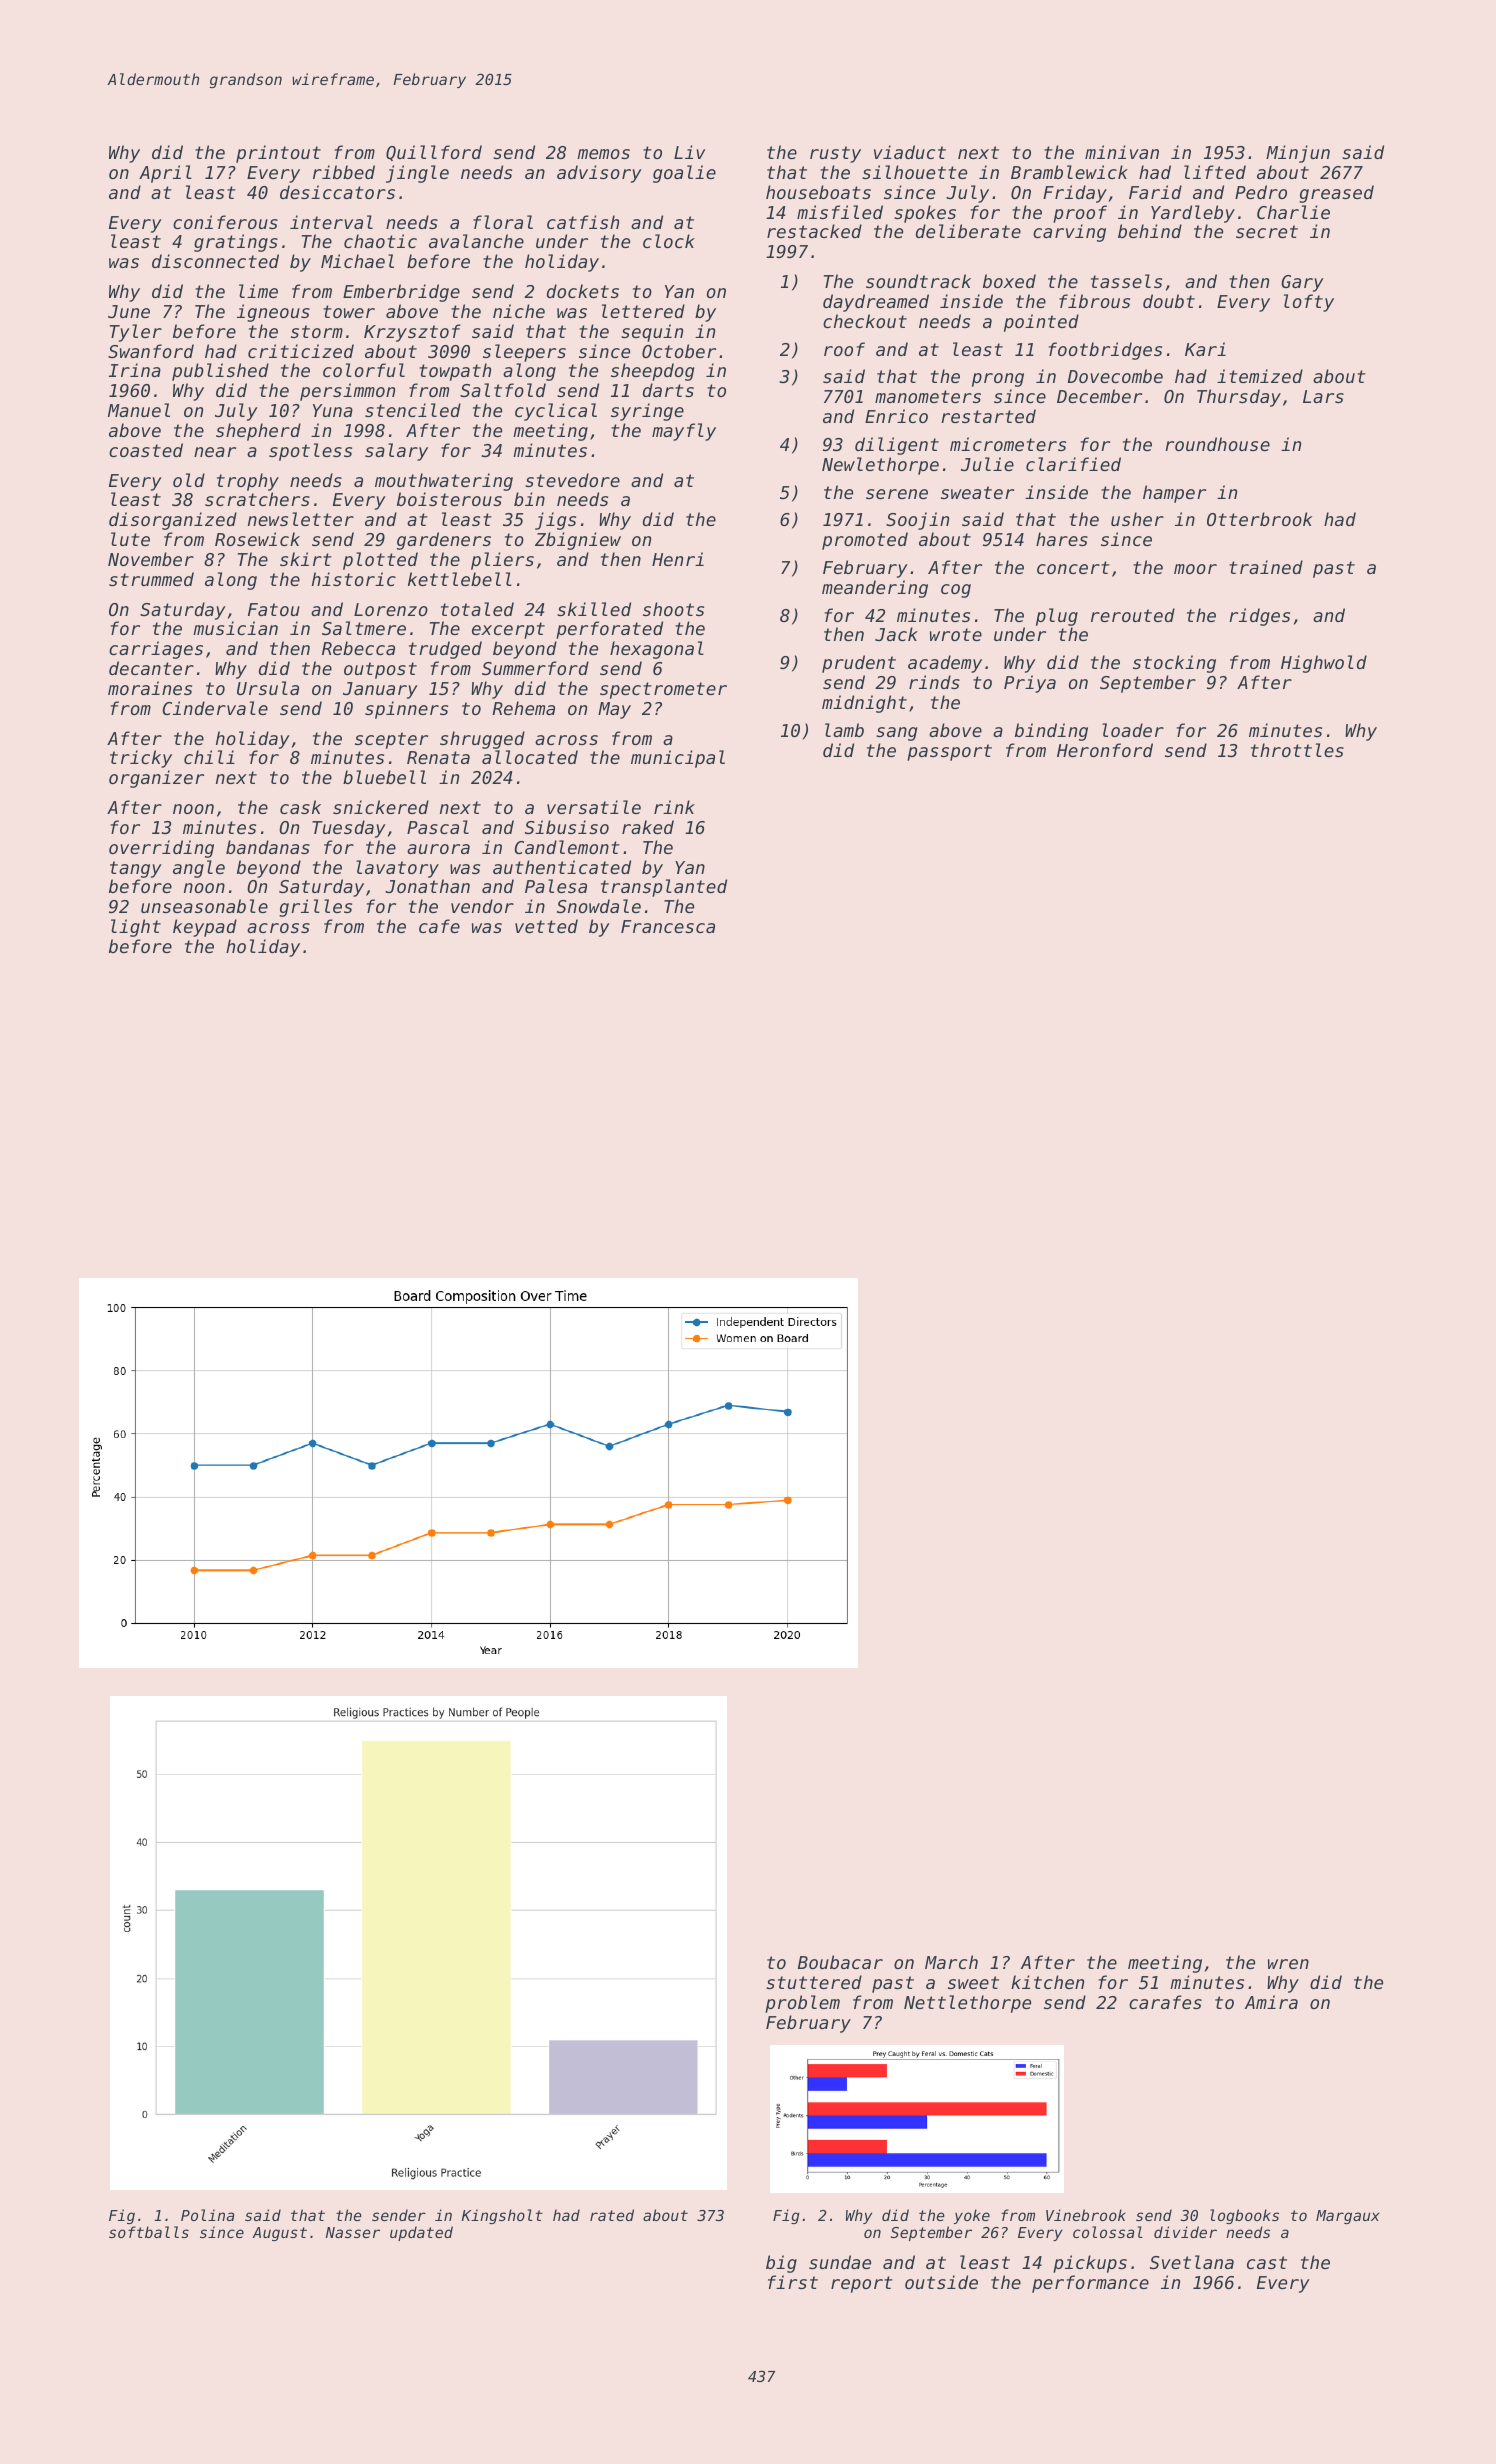  Describe the element at coordinates (1122, 152) in the document. I see `minivan` at that location.
